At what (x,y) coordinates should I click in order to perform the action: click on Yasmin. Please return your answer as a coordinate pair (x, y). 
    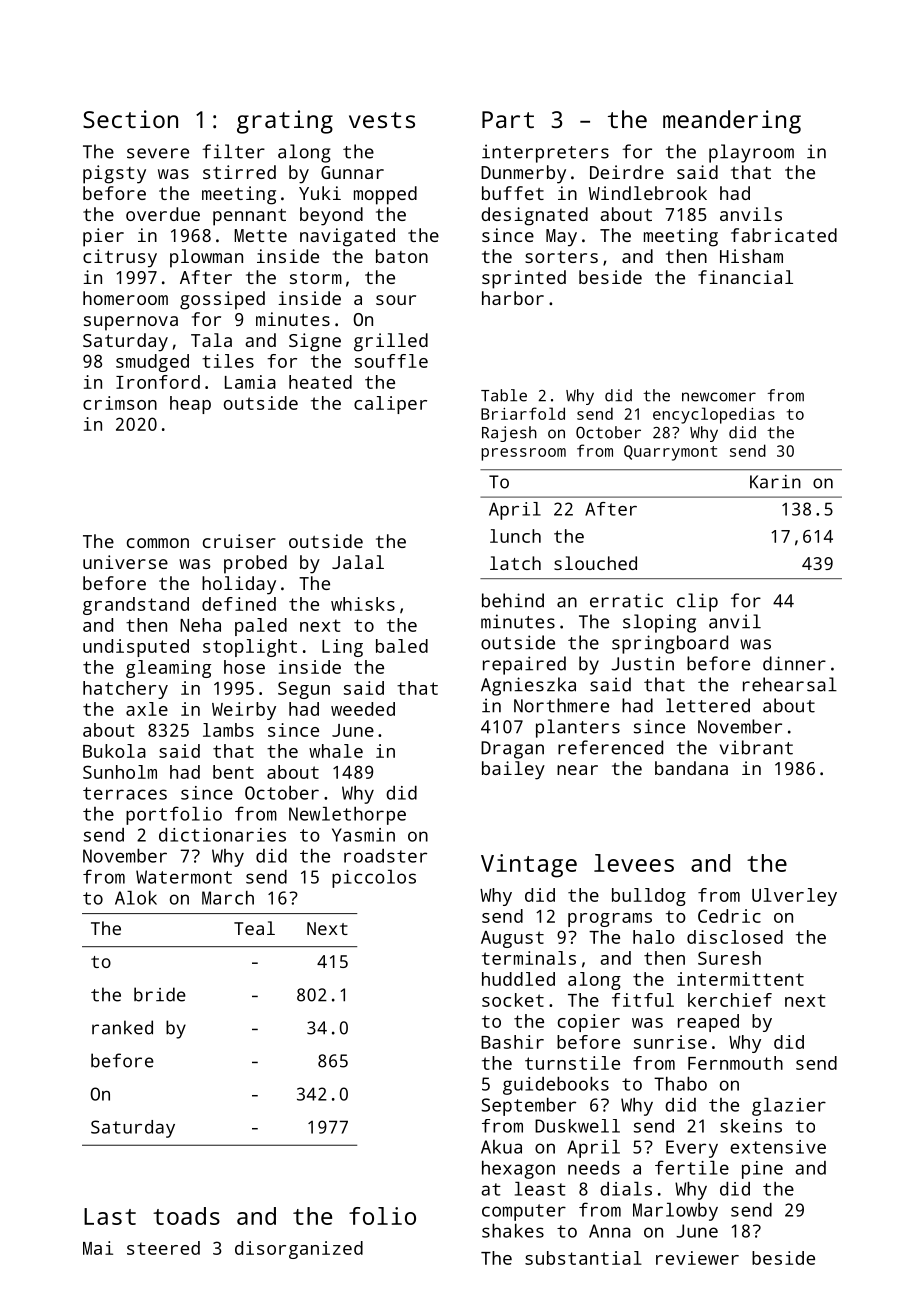
    Looking at the image, I should click on (363, 835).
